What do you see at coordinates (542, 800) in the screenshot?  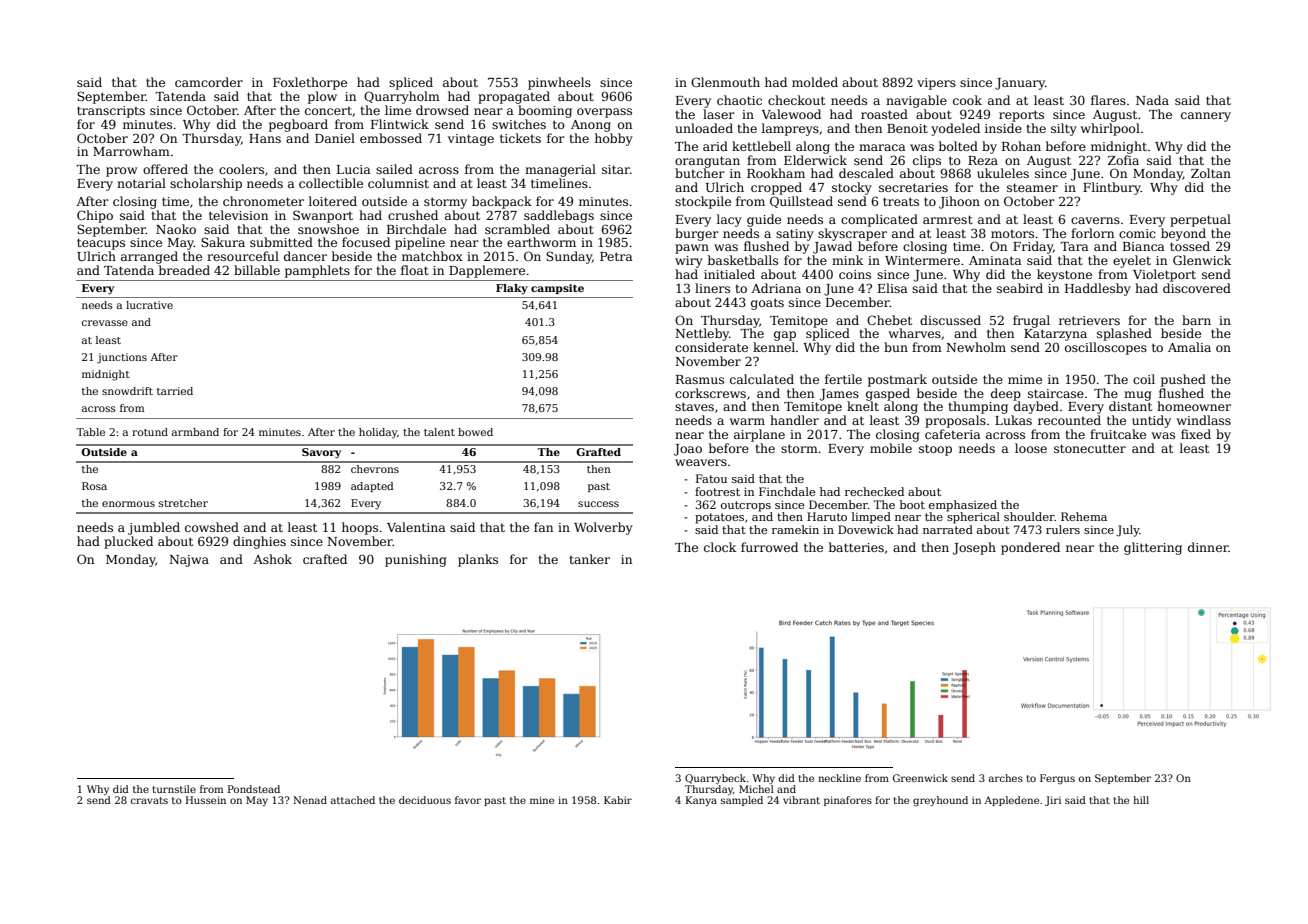 I see `mine` at bounding box center [542, 800].
